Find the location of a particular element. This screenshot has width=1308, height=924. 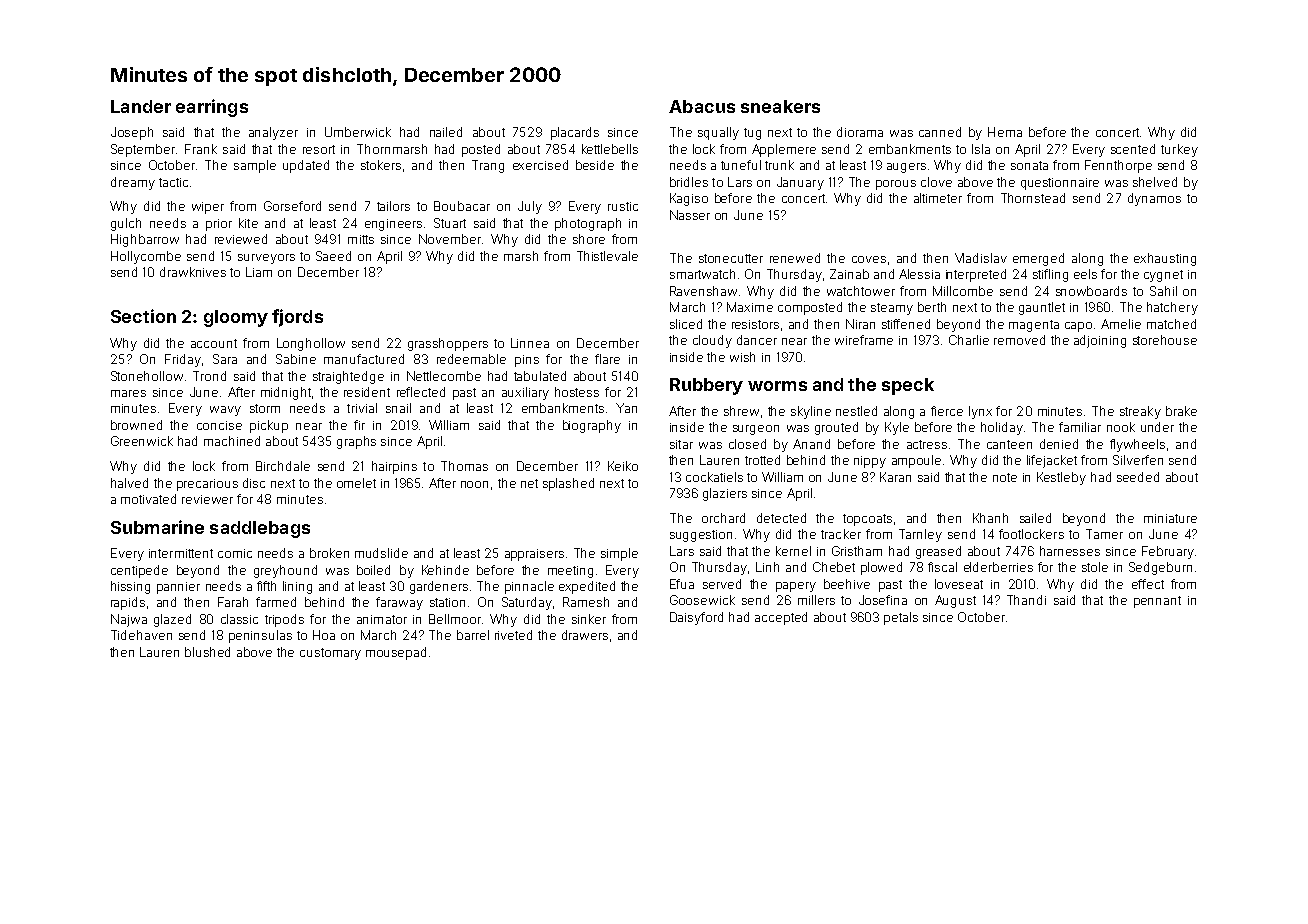

earrings is located at coordinates (212, 108).
